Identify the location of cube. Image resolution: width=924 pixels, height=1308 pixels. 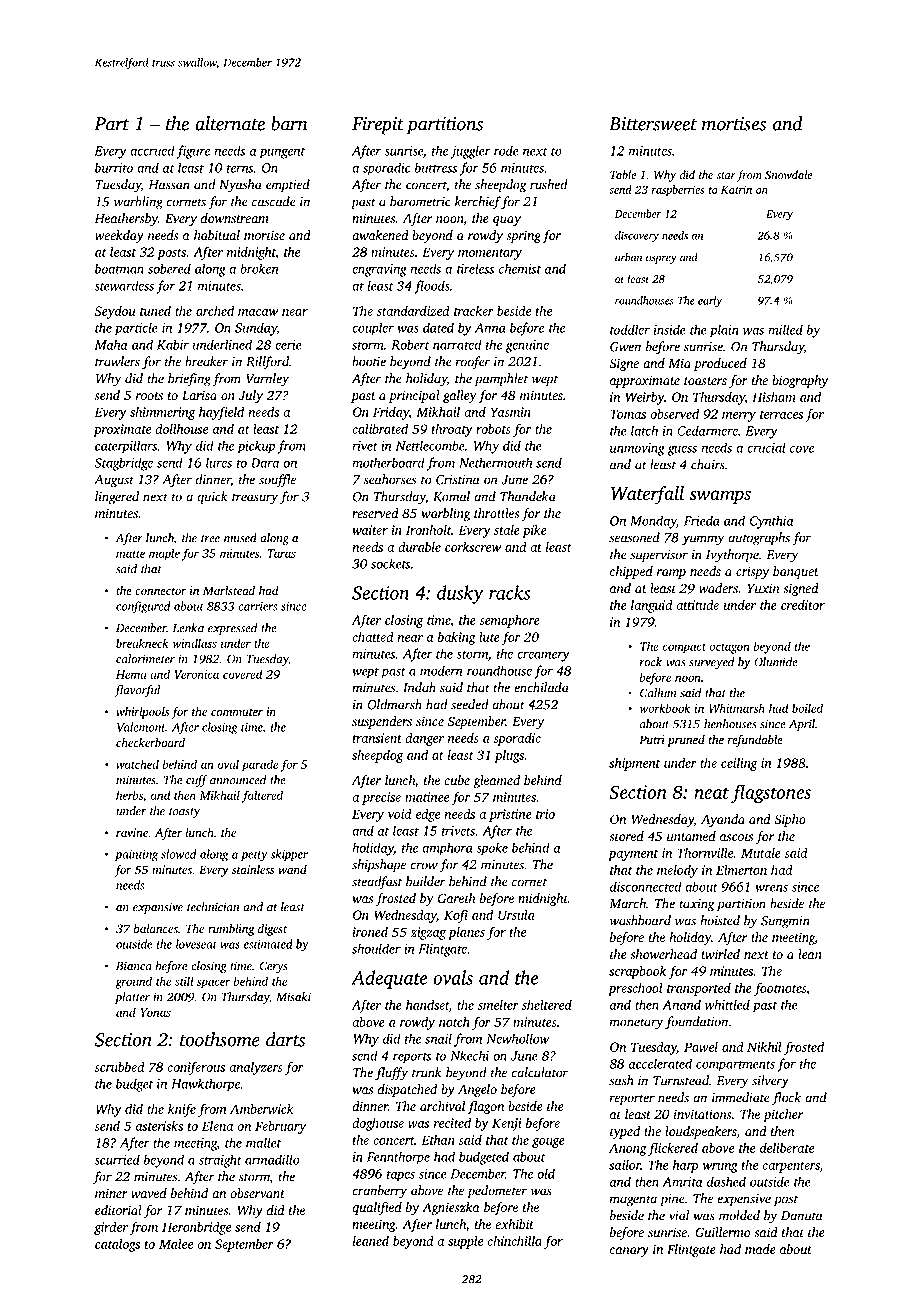
(457, 780).
